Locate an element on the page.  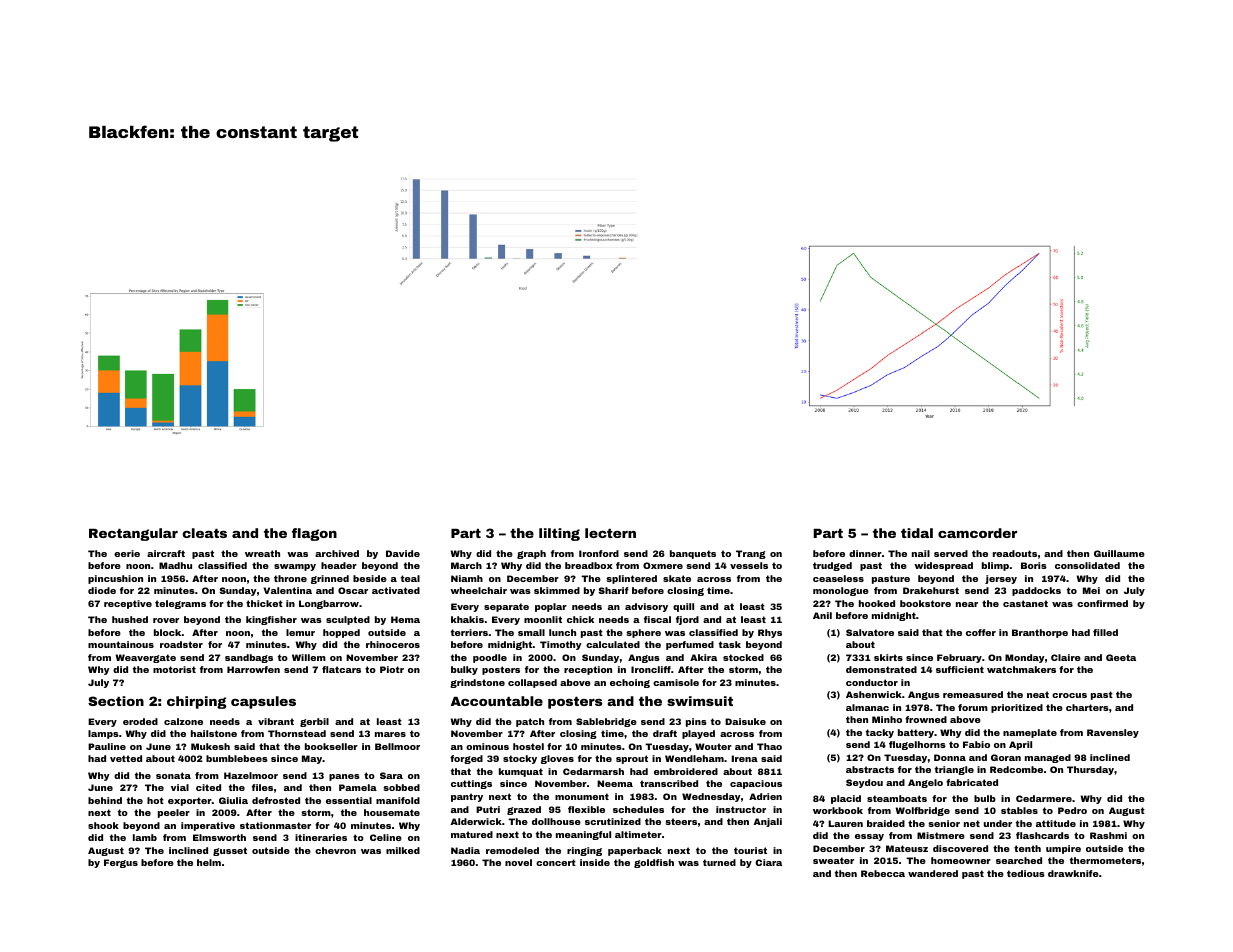
Fergus is located at coordinates (121, 863).
